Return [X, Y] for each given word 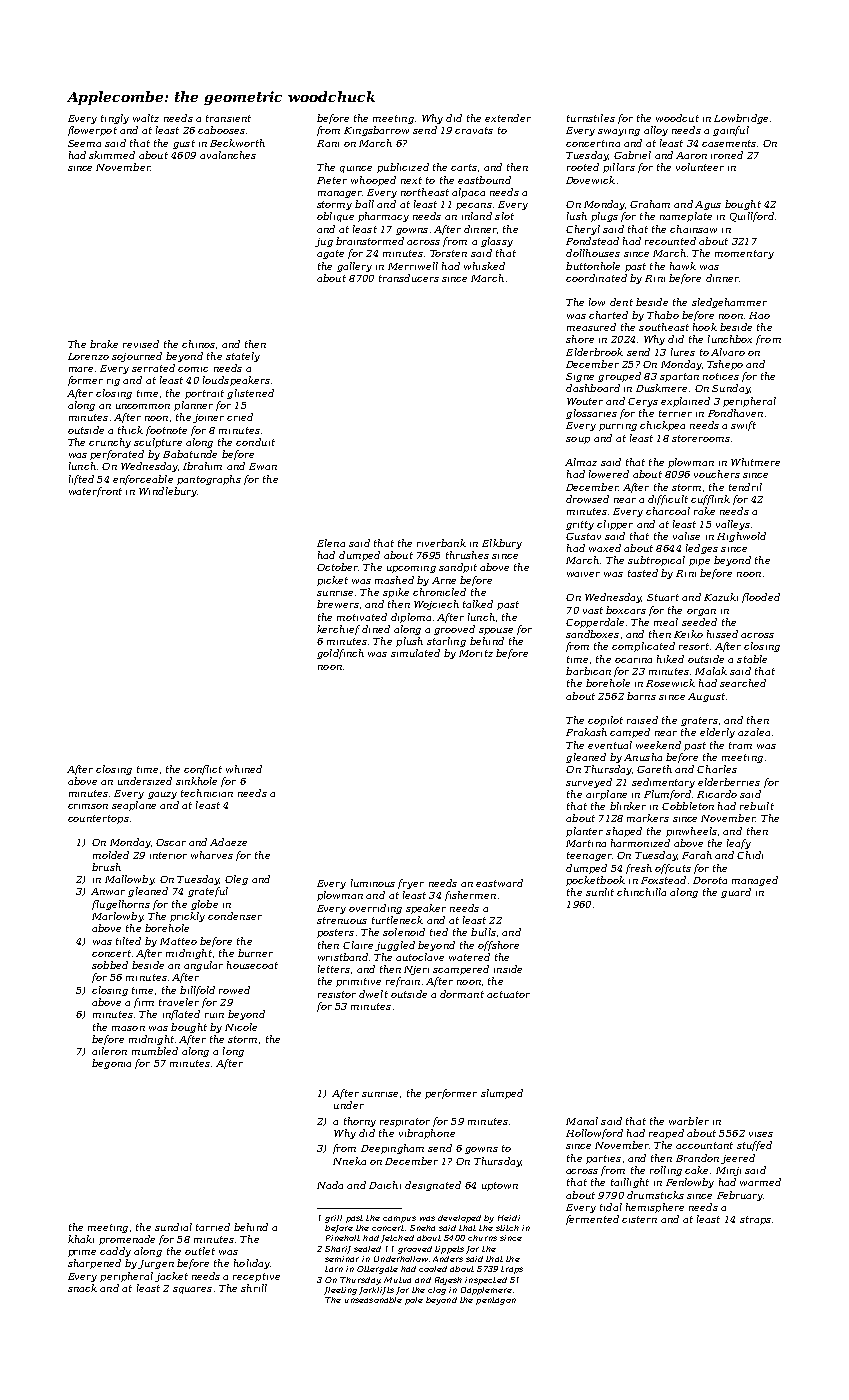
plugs [604, 217]
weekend [658, 745]
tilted [128, 941]
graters [699, 721]
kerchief [338, 630]
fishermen [470, 896]
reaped [666, 1134]
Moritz [476, 653]
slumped [502, 1094]
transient [228, 118]
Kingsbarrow [376, 131]
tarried [213, 1227]
